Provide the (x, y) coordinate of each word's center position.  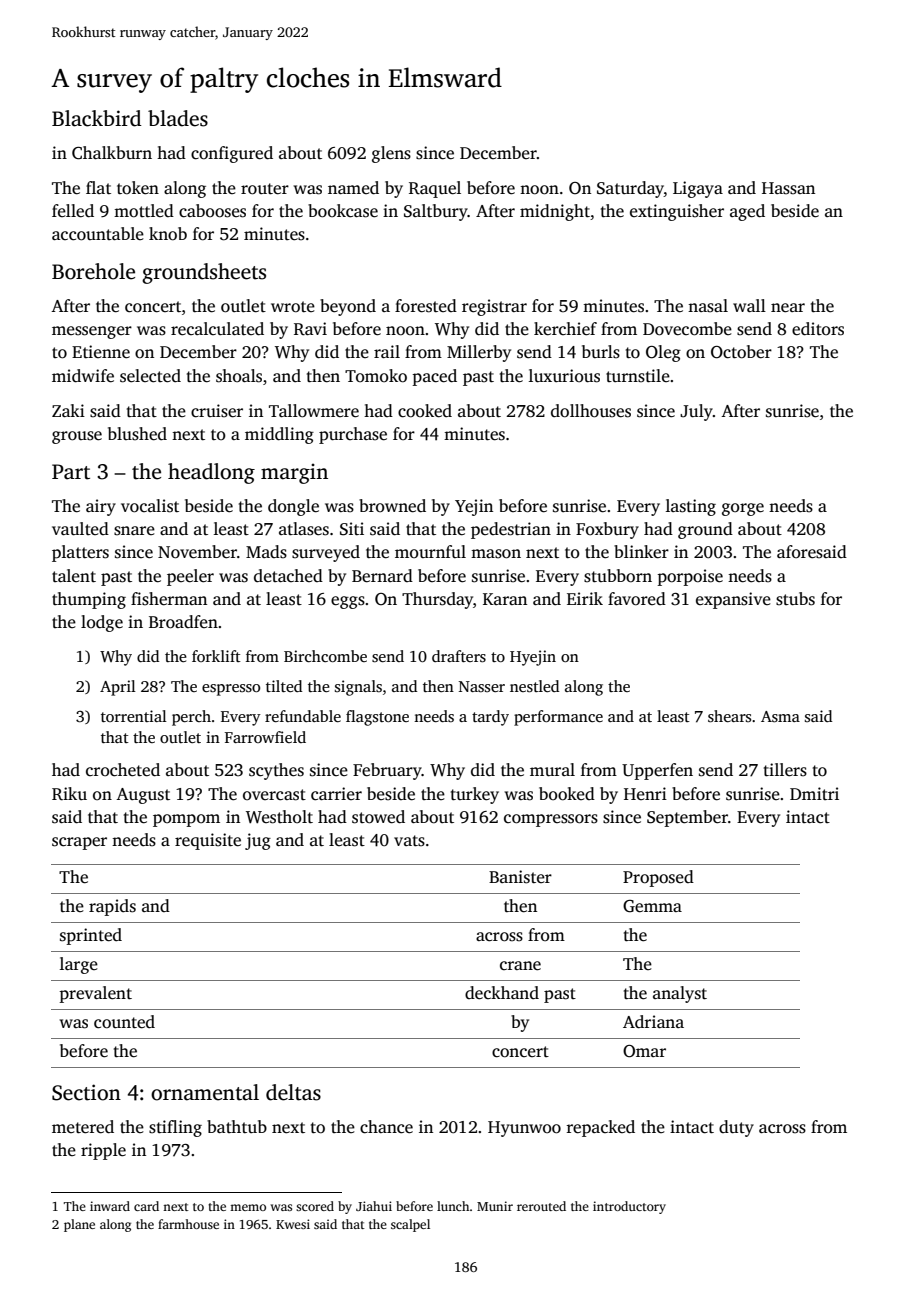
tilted (284, 686)
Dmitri (814, 793)
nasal (708, 306)
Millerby (479, 353)
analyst (680, 994)
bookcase (343, 211)
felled (73, 211)
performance (558, 718)
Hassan (788, 188)
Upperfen (657, 771)
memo (248, 1207)
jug (258, 841)
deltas (293, 1092)
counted (124, 1022)
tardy (490, 718)
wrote (293, 307)
